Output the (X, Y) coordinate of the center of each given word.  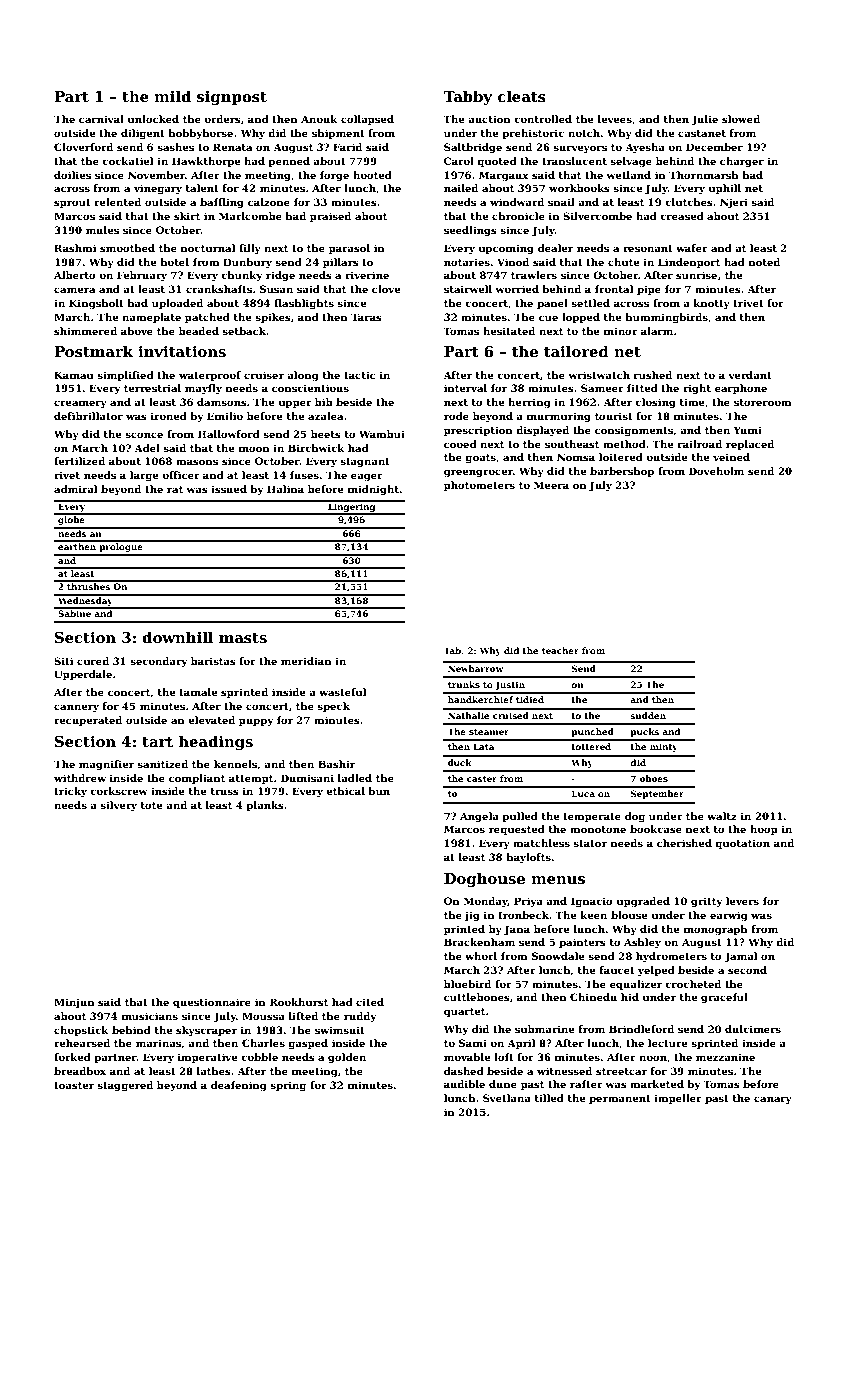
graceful (724, 998)
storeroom (763, 402)
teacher (560, 650)
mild (172, 96)
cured (93, 661)
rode (456, 416)
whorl (481, 956)
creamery (80, 404)
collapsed (367, 120)
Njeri (734, 203)
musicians (150, 1016)
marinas (158, 1043)
